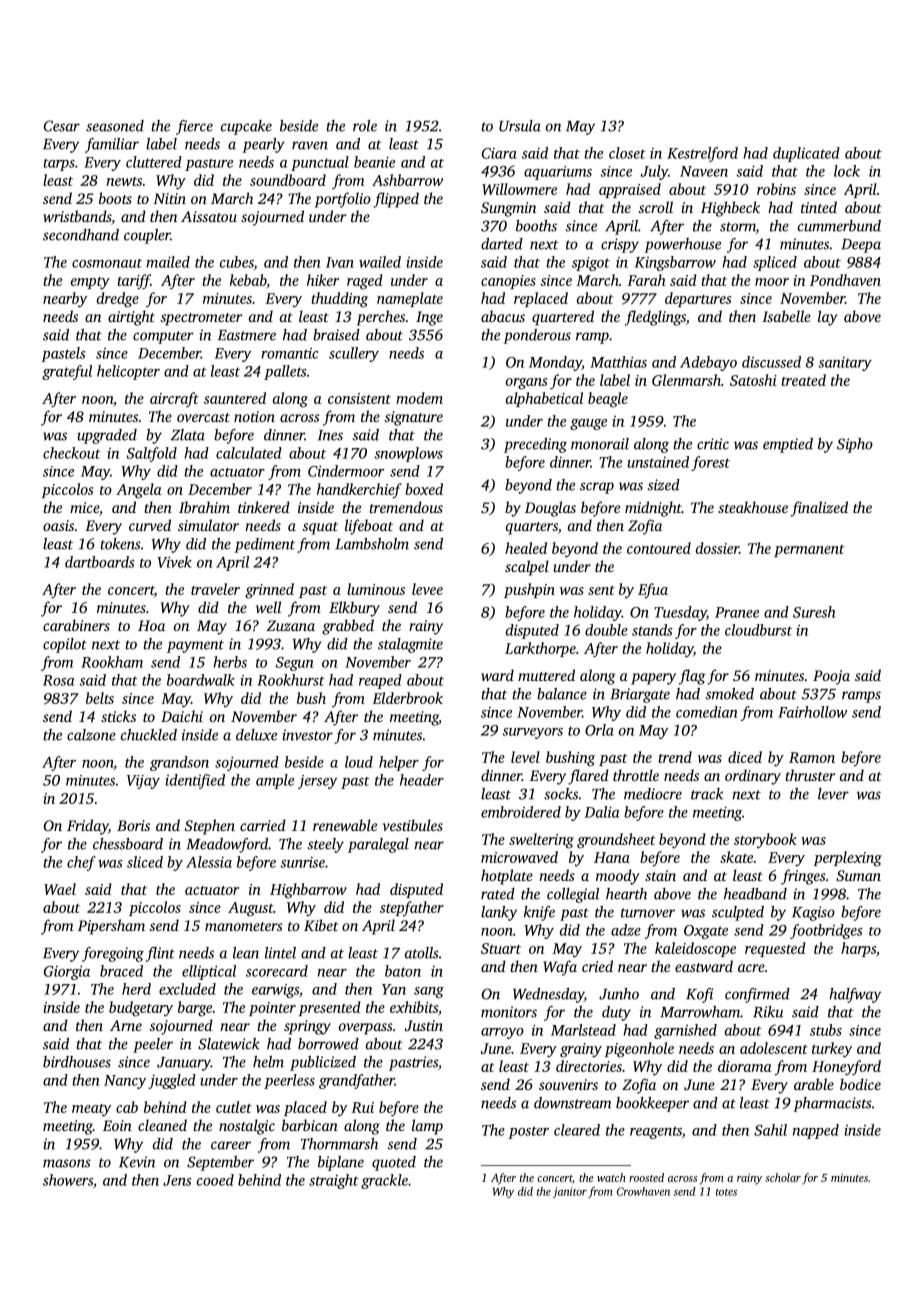 The image size is (924, 1308). Describe the element at coordinates (695, 949) in the screenshot. I see `kaleidoscope` at that location.
